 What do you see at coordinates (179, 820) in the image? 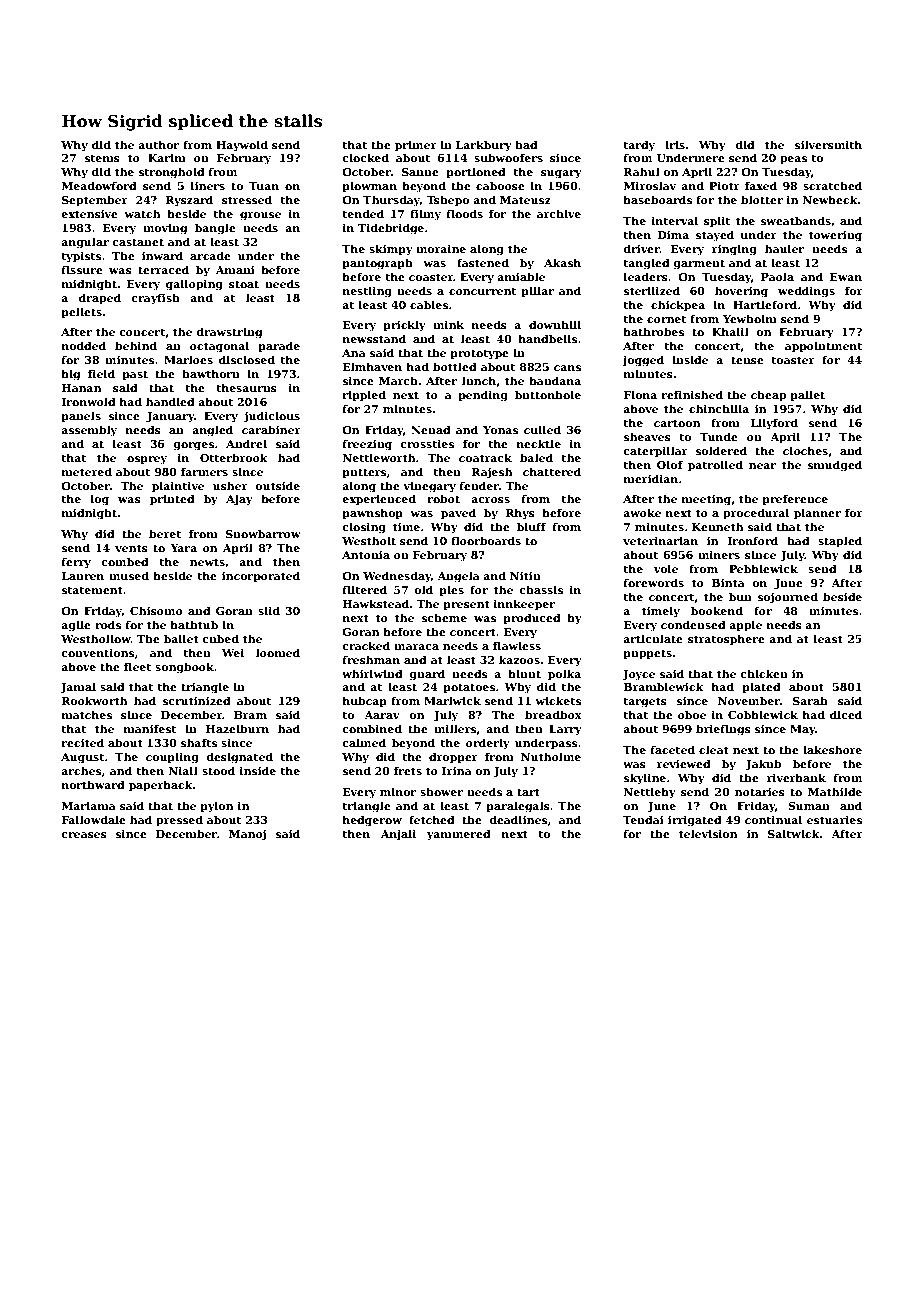
I see `pressed` at bounding box center [179, 820].
